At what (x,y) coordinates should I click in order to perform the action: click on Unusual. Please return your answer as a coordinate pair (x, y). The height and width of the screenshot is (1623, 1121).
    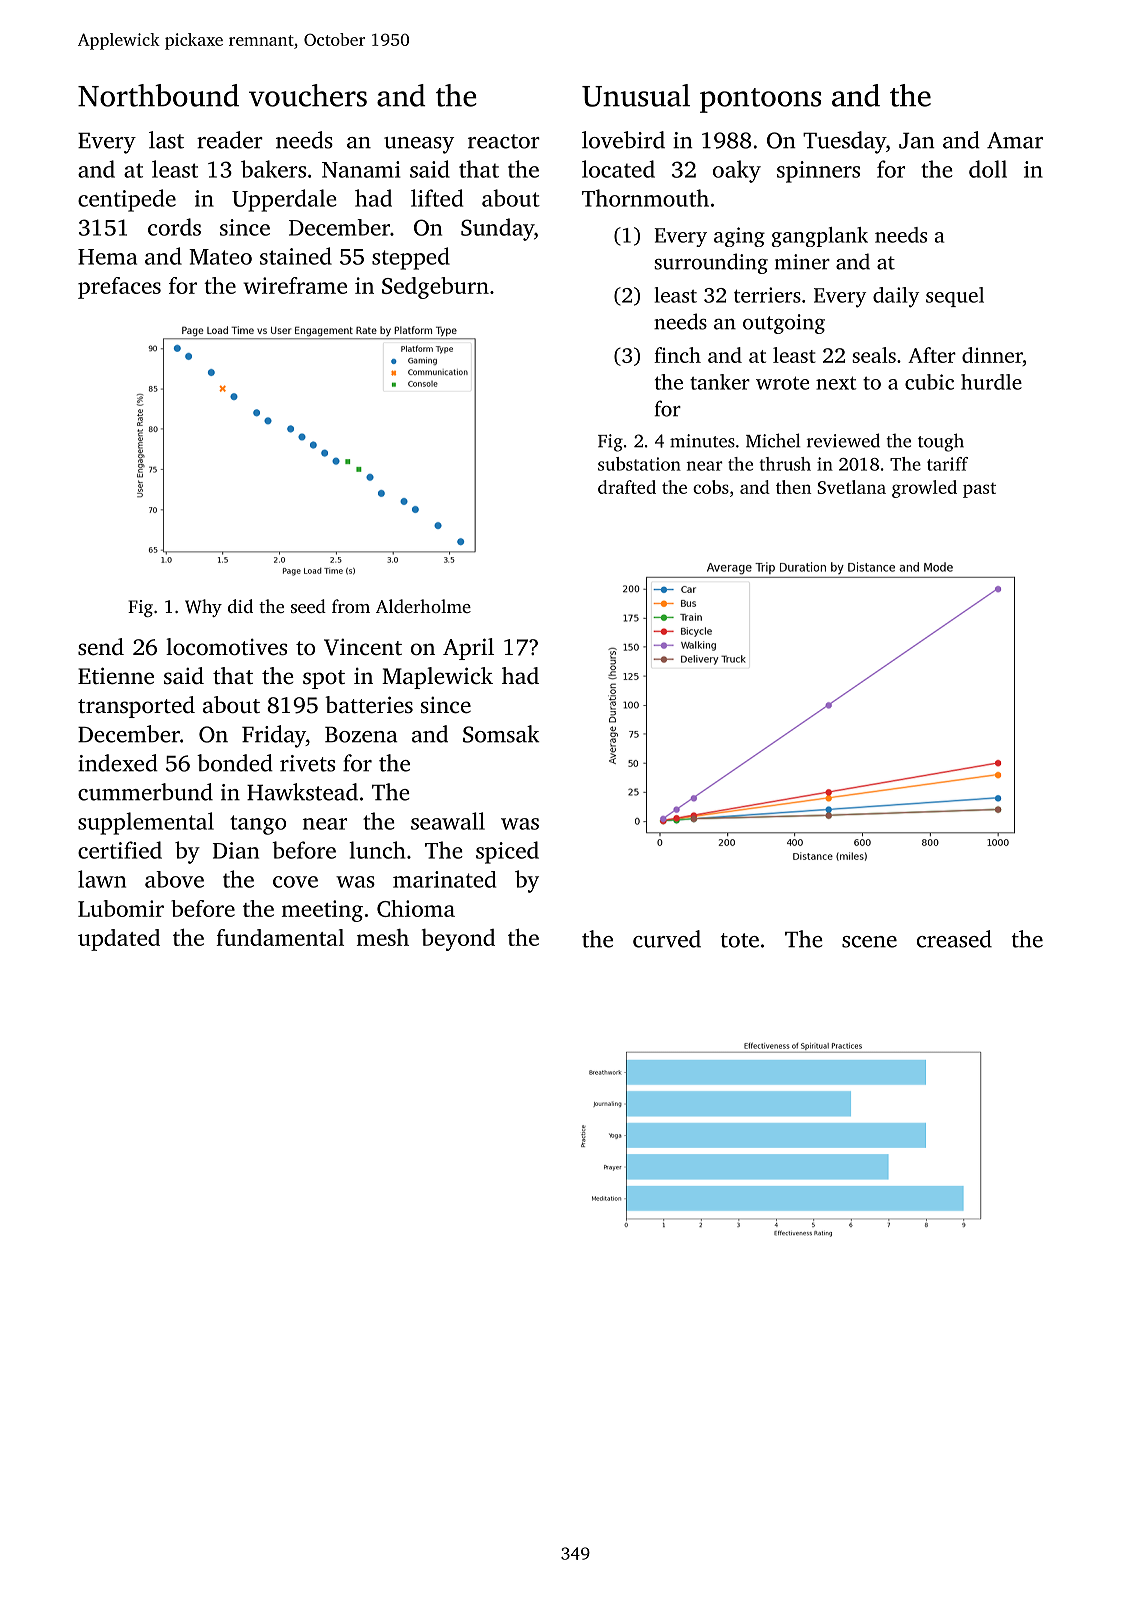
    Looking at the image, I should click on (636, 95).
